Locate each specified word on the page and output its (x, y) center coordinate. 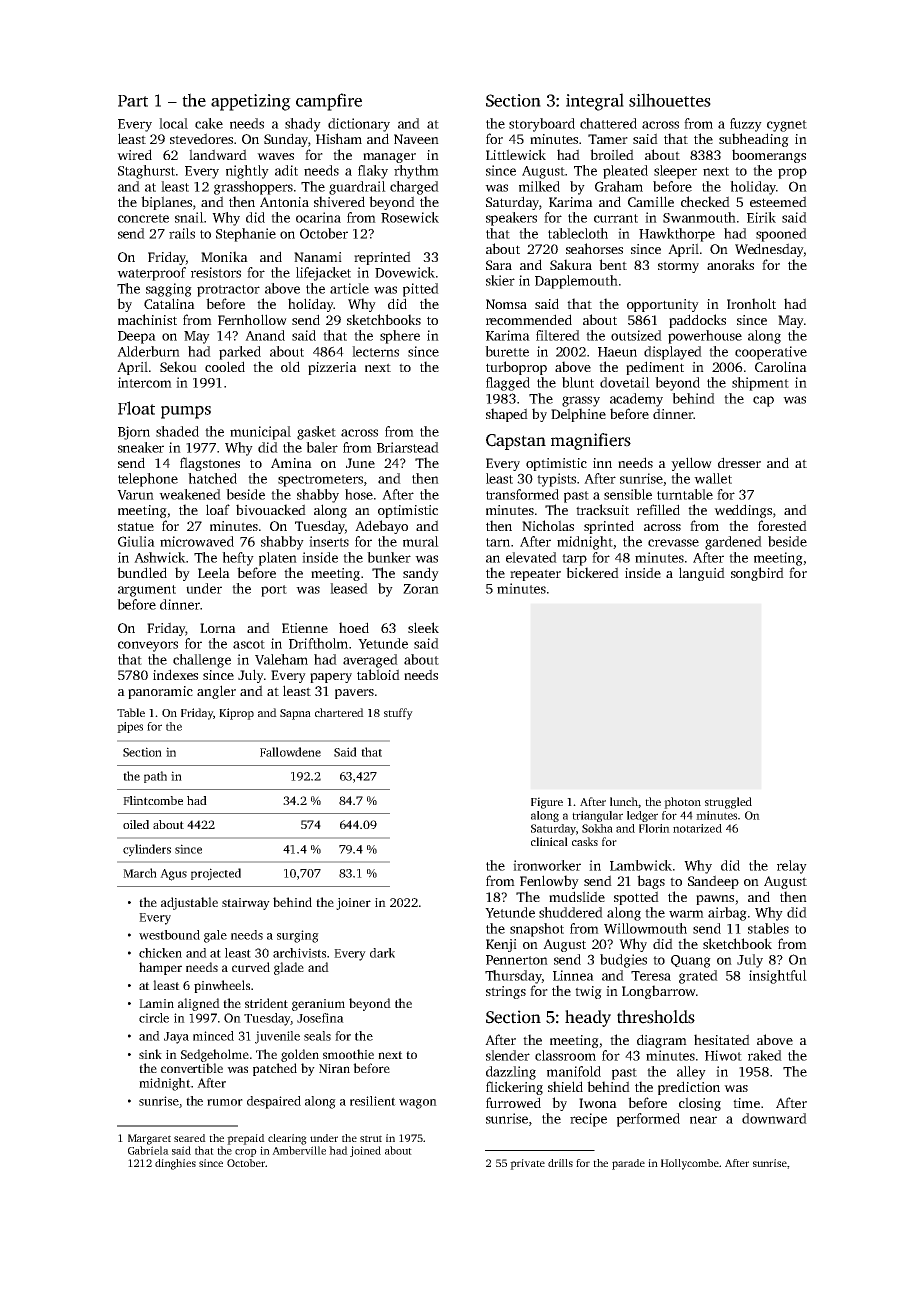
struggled (728, 803)
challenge (202, 661)
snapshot (537, 930)
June (360, 463)
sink (150, 1054)
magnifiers (591, 441)
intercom (145, 382)
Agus (173, 875)
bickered (592, 572)
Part (133, 101)
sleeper (675, 172)
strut (371, 1138)
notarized (697, 828)
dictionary (359, 125)
